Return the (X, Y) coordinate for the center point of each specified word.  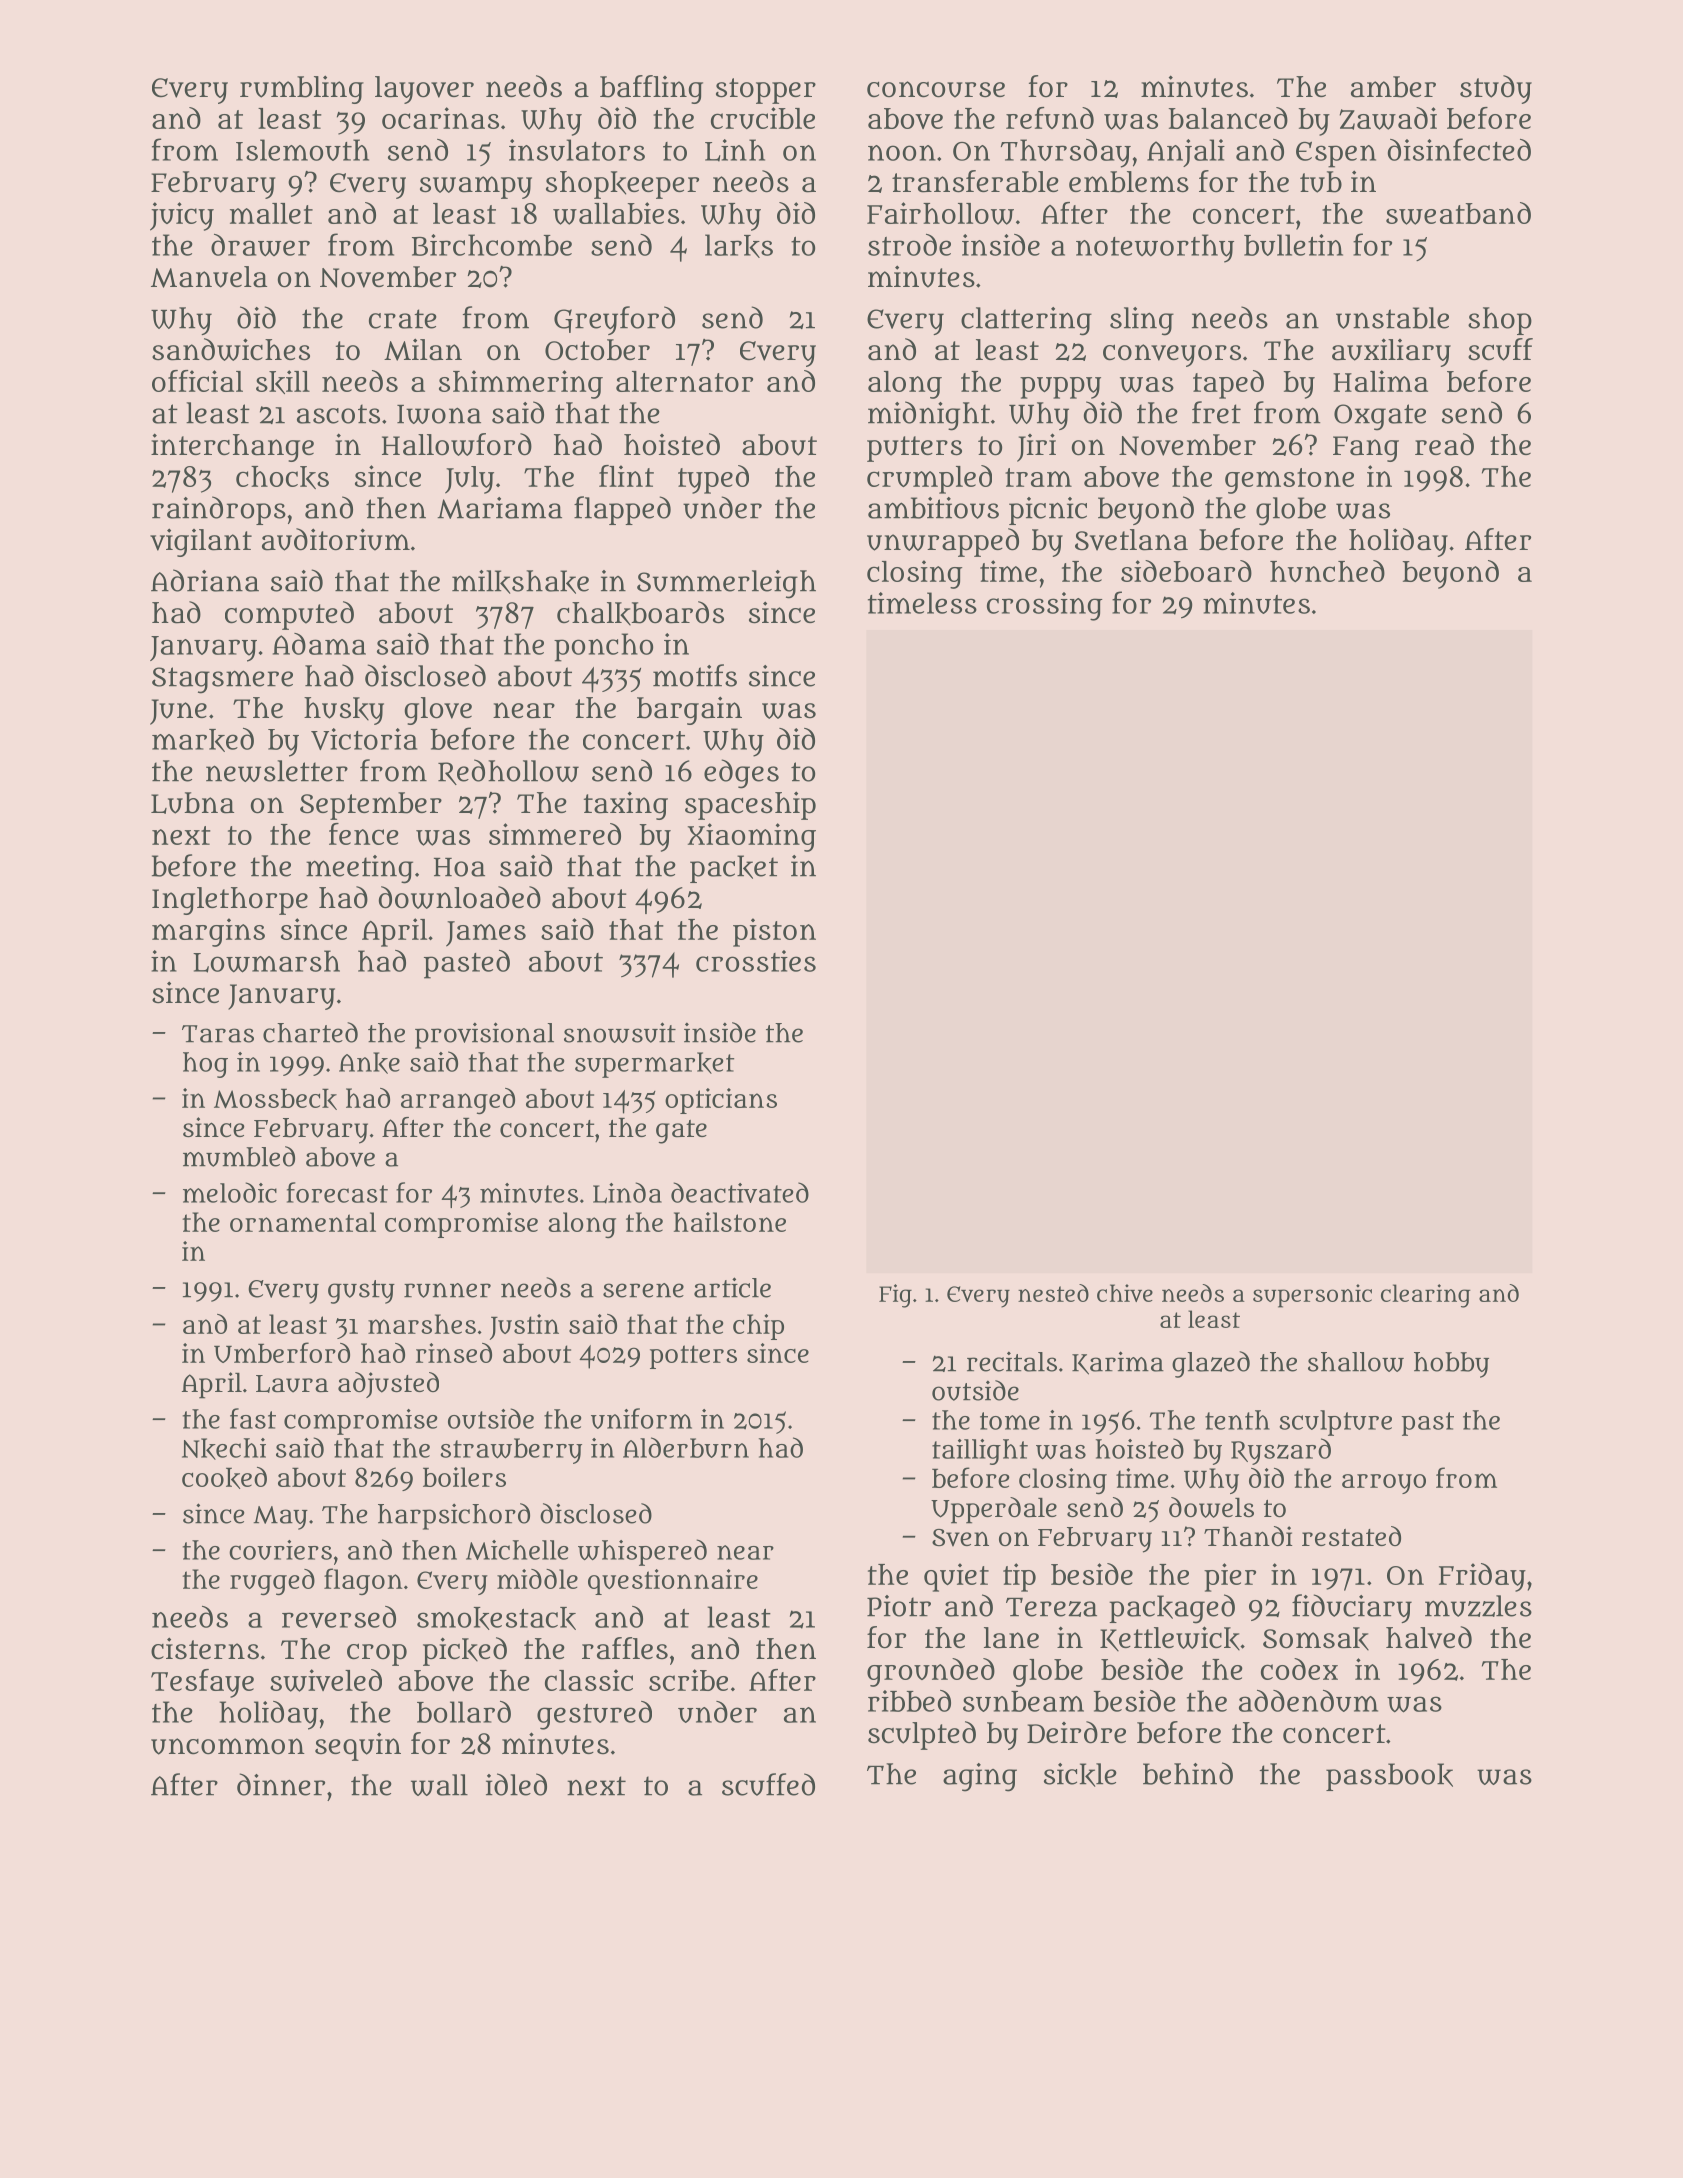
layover (424, 90)
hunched (1327, 571)
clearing (1426, 1296)
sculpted (922, 1735)
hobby (1451, 1365)
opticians (721, 1101)
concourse (936, 89)
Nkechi (224, 1449)
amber (1393, 87)
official (197, 381)
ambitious (933, 508)
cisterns (205, 1648)
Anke (369, 1063)
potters (693, 1357)
